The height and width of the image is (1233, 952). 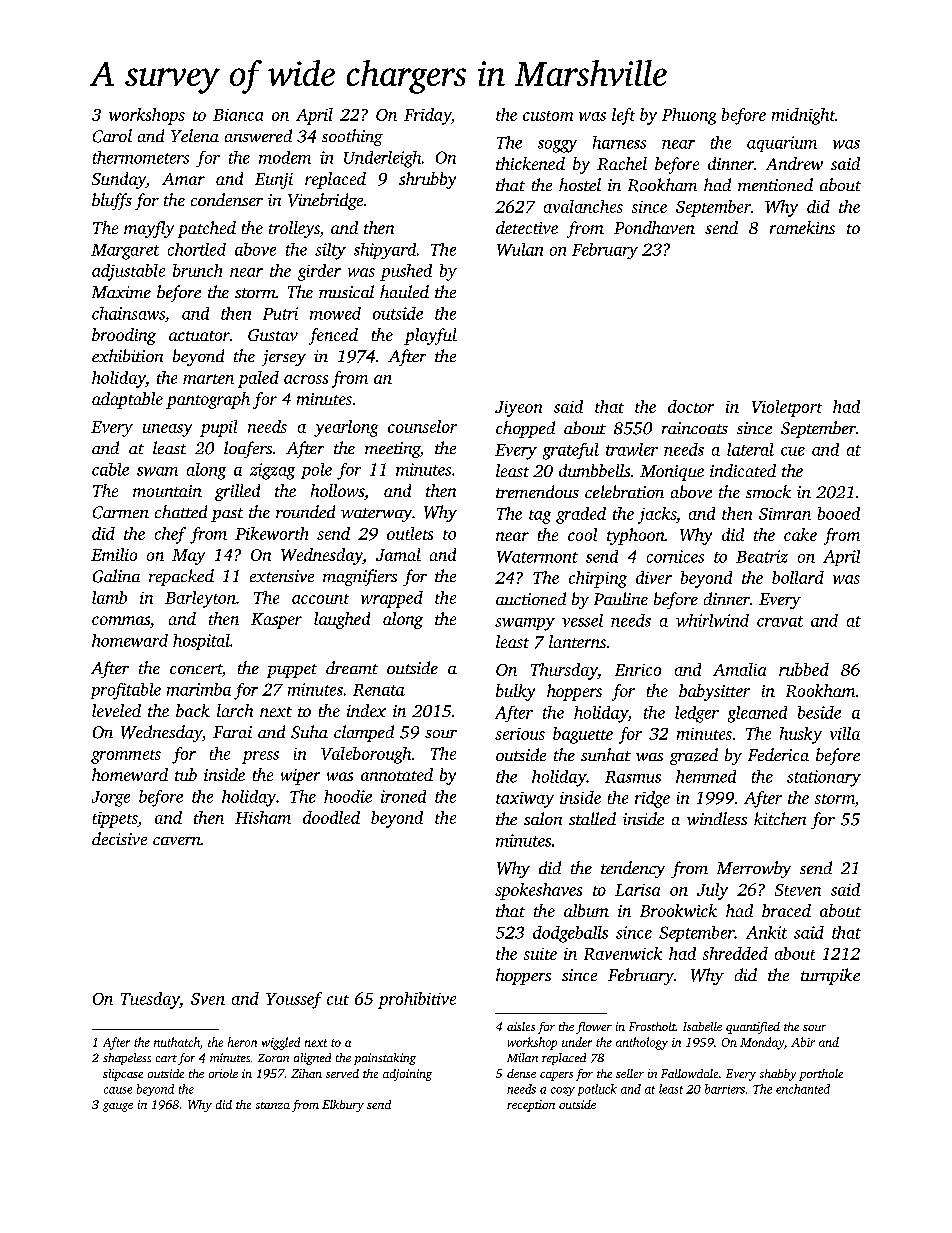 What do you see at coordinates (564, 671) in the image?
I see `Thursday` at bounding box center [564, 671].
